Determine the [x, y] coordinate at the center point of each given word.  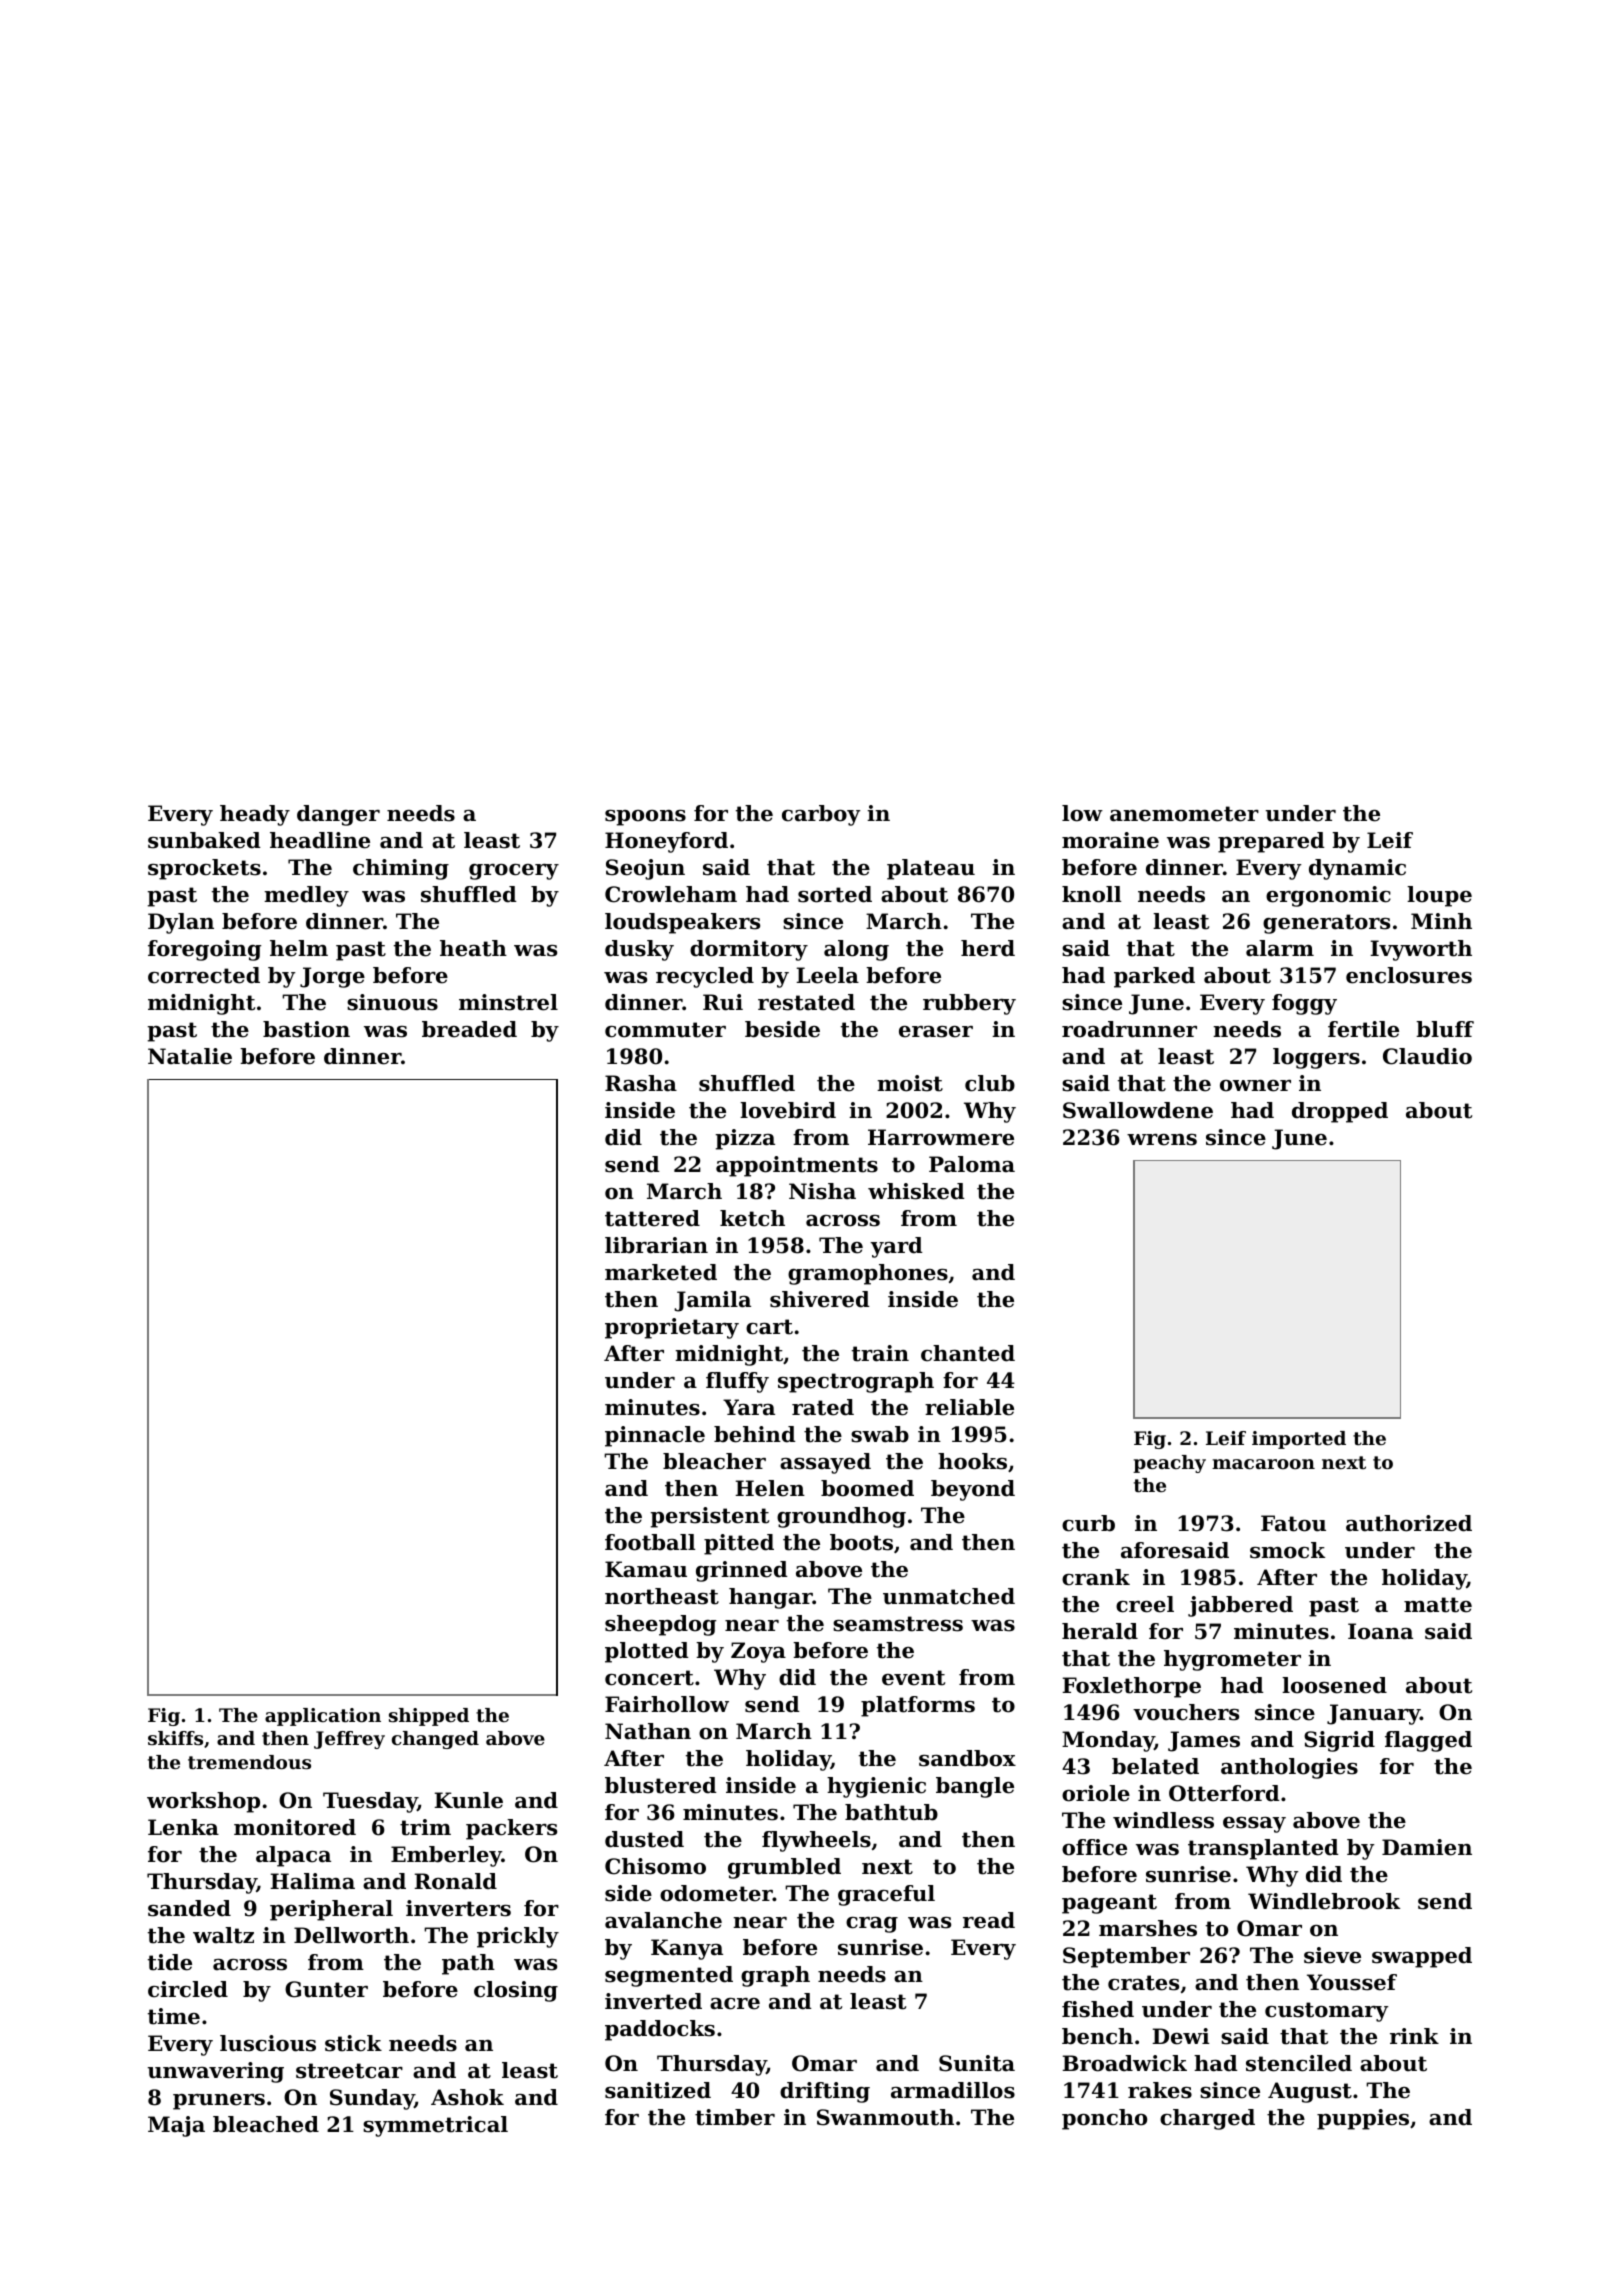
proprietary [672, 1328]
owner [1255, 1086]
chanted [968, 1353]
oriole [1096, 1793]
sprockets [204, 869]
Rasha [641, 1083]
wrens [1162, 1140]
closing [516, 1991]
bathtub [891, 1812]
